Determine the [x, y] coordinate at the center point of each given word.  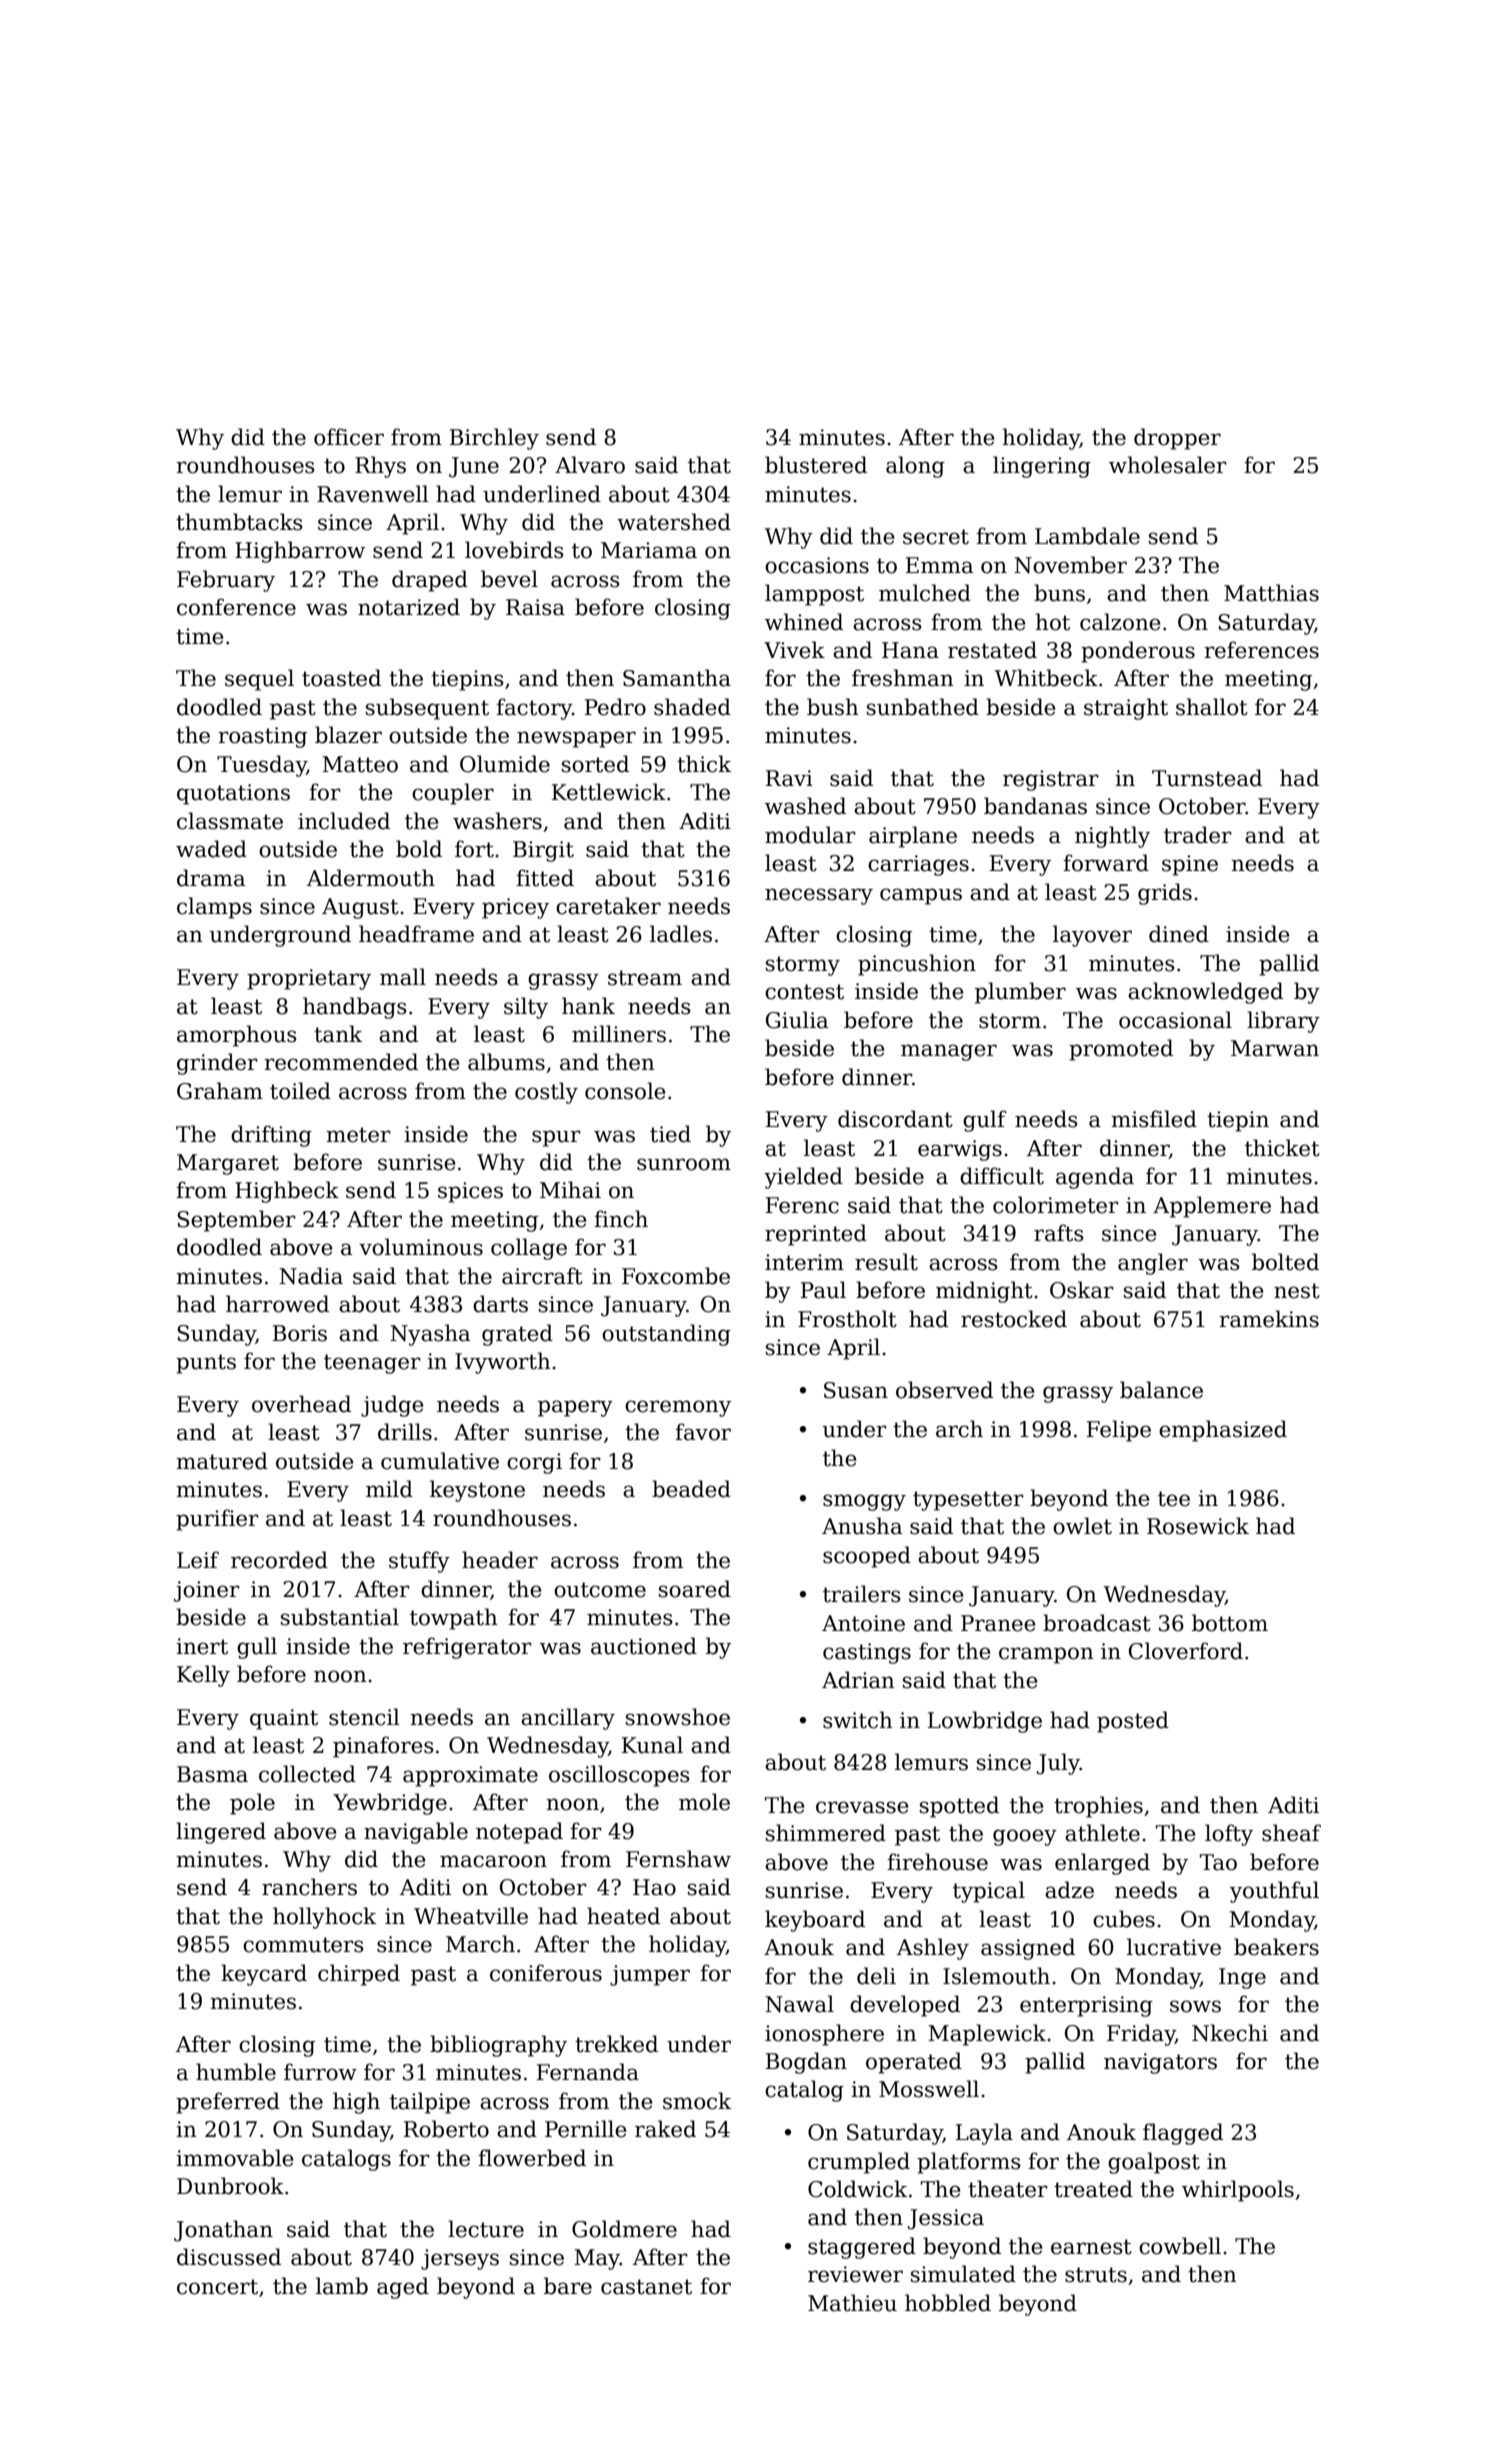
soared [695, 1589]
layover [1092, 936]
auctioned [644, 1646]
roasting [262, 737]
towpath [454, 1619]
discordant [895, 1119]
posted [1133, 1722]
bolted [1285, 1262]
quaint [284, 1719]
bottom [1230, 1623]
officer [349, 437]
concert [217, 2287]
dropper [1177, 439]
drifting [271, 1136]
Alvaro [590, 465]
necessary [819, 896]
